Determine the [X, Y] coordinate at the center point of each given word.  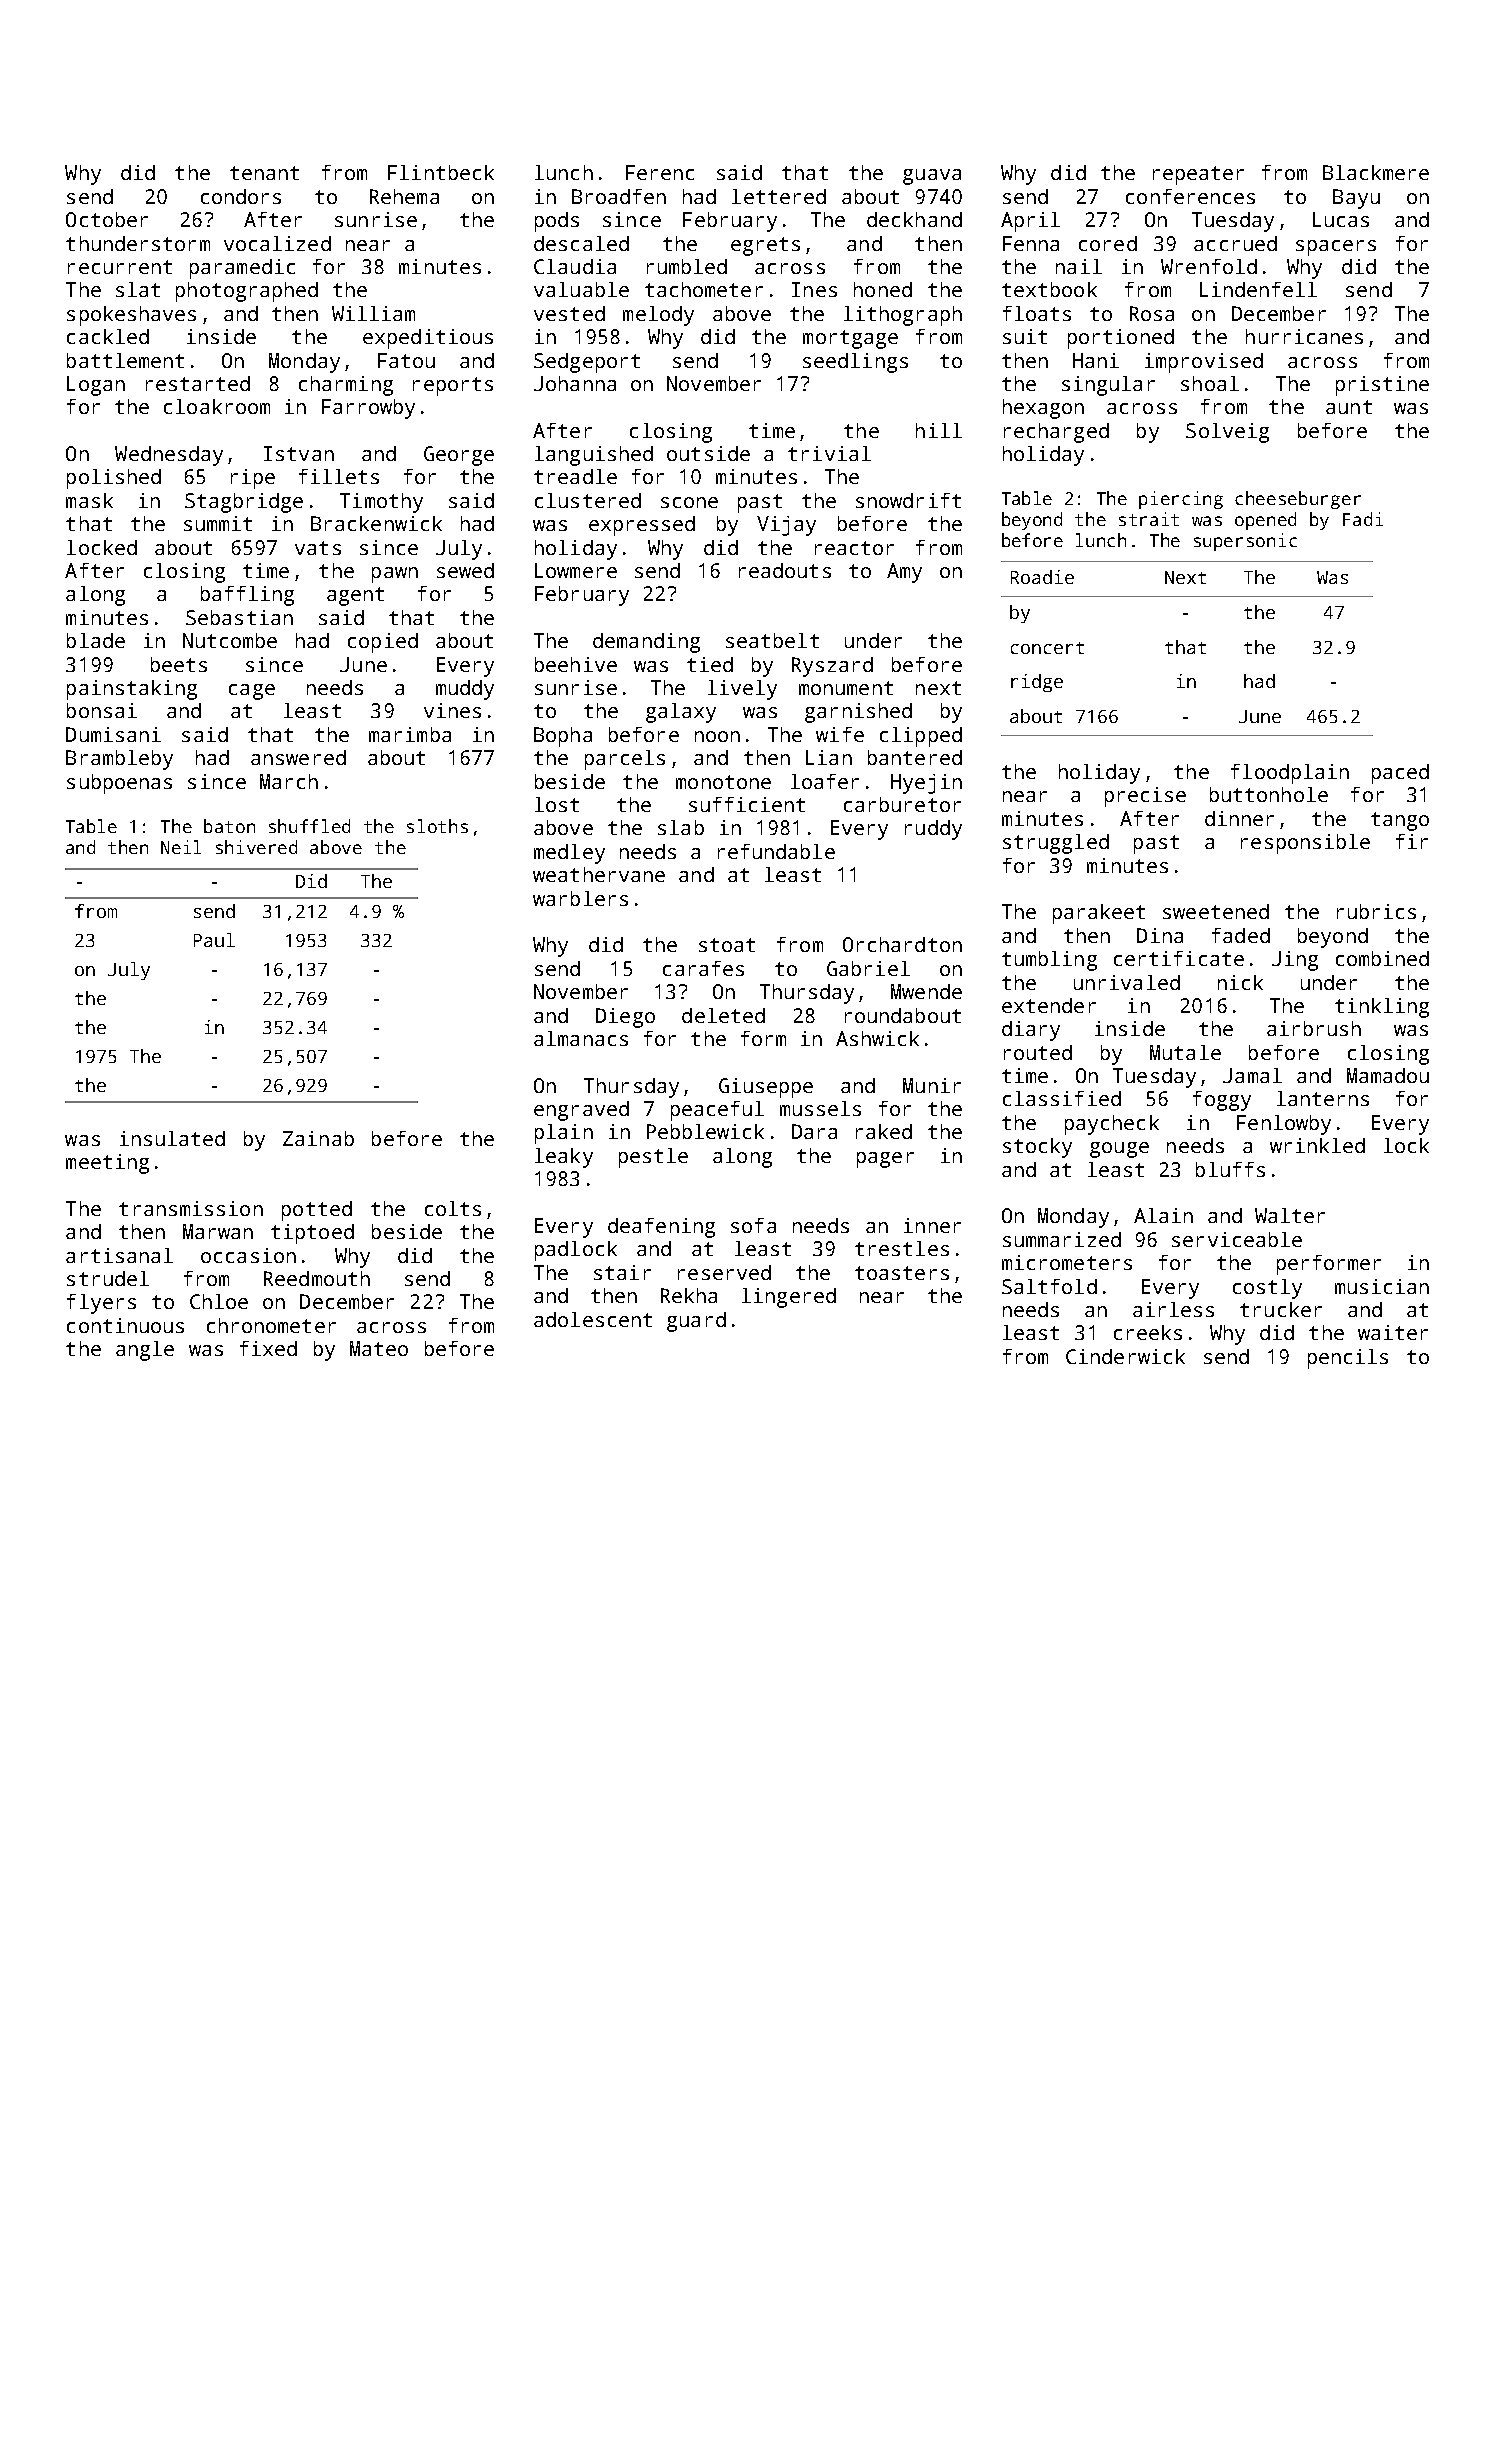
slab [681, 827]
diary [1031, 1031]
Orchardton [902, 944]
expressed [642, 526]
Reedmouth [317, 1278]
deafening [661, 1228]
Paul [214, 940]
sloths [437, 826]
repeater [1198, 175]
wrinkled [1317, 1145]
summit [218, 523]
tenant [264, 173]
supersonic [1245, 542]
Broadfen [619, 196]
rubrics [1376, 911]
